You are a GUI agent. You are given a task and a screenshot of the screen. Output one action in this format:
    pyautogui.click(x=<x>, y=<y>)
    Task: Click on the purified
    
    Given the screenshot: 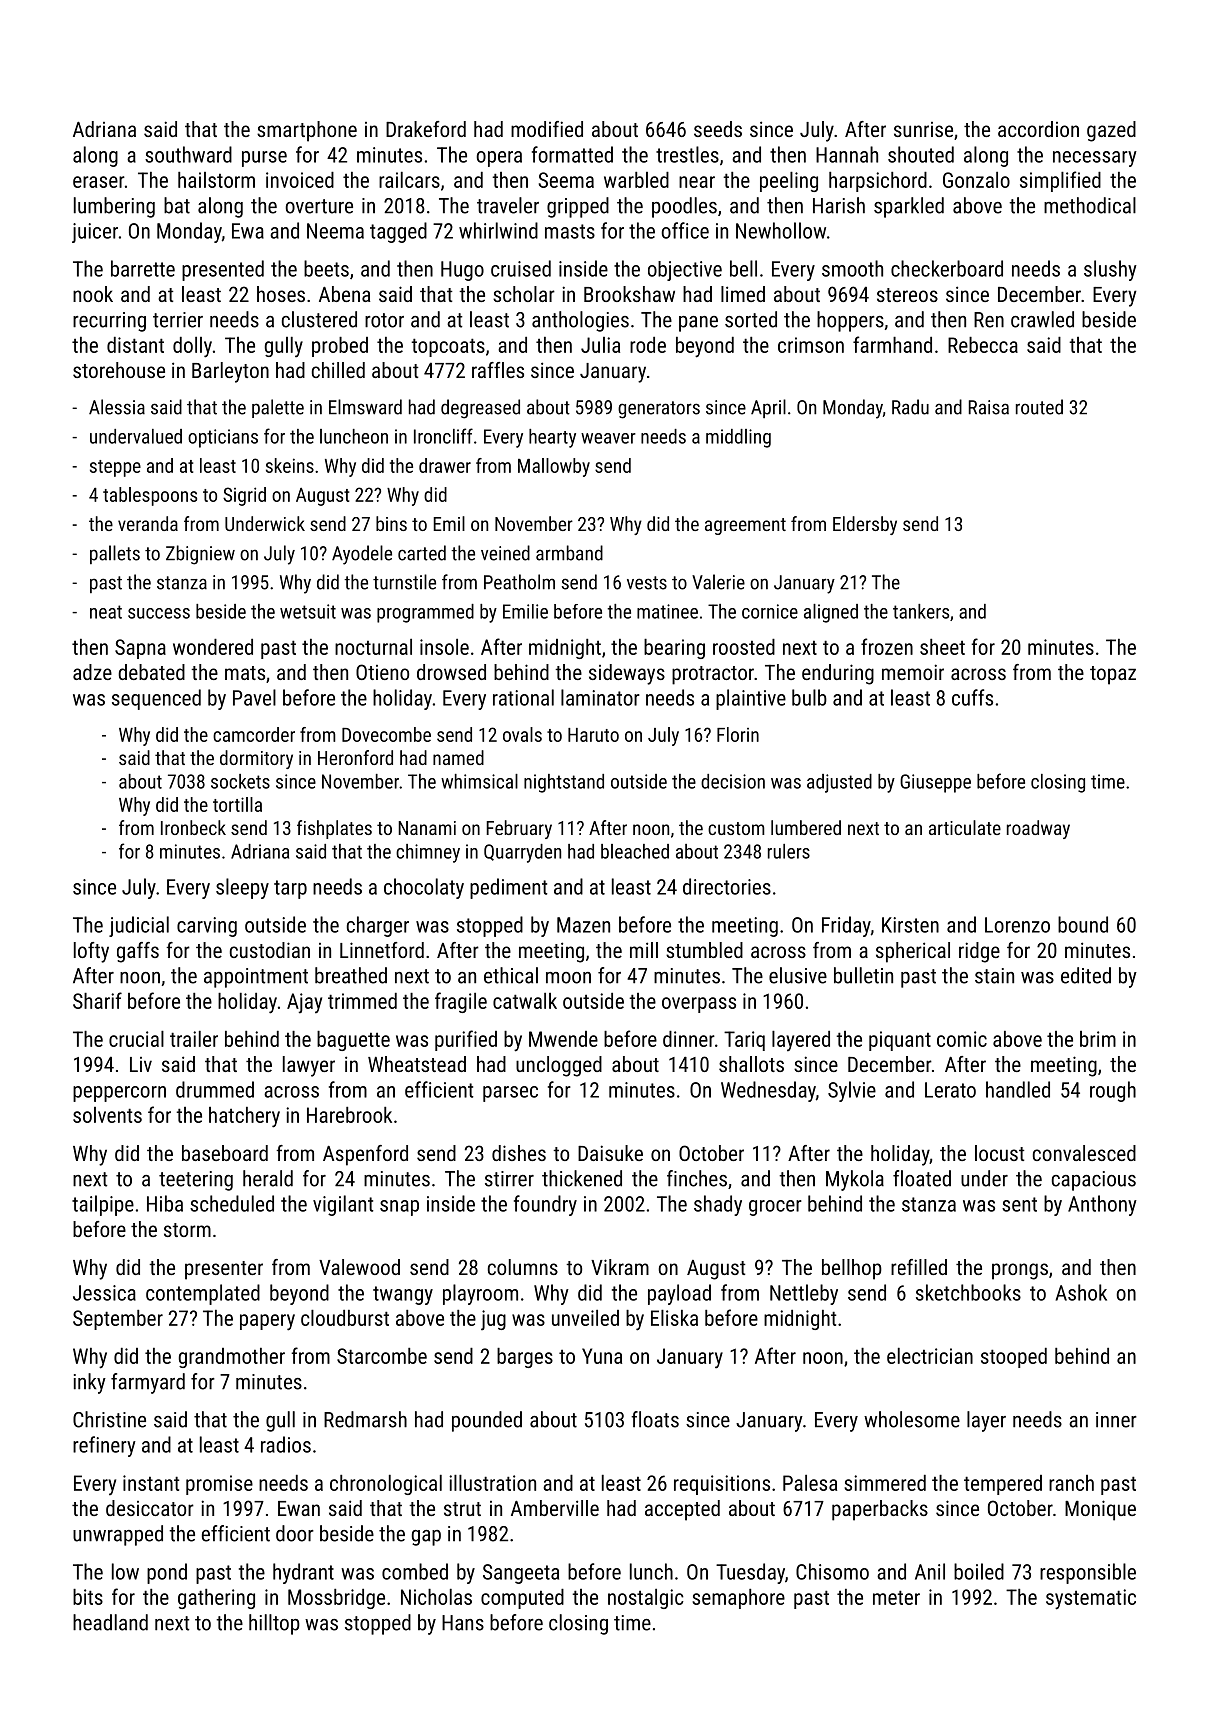 What is the action you would take?
    pyautogui.click(x=466, y=1040)
